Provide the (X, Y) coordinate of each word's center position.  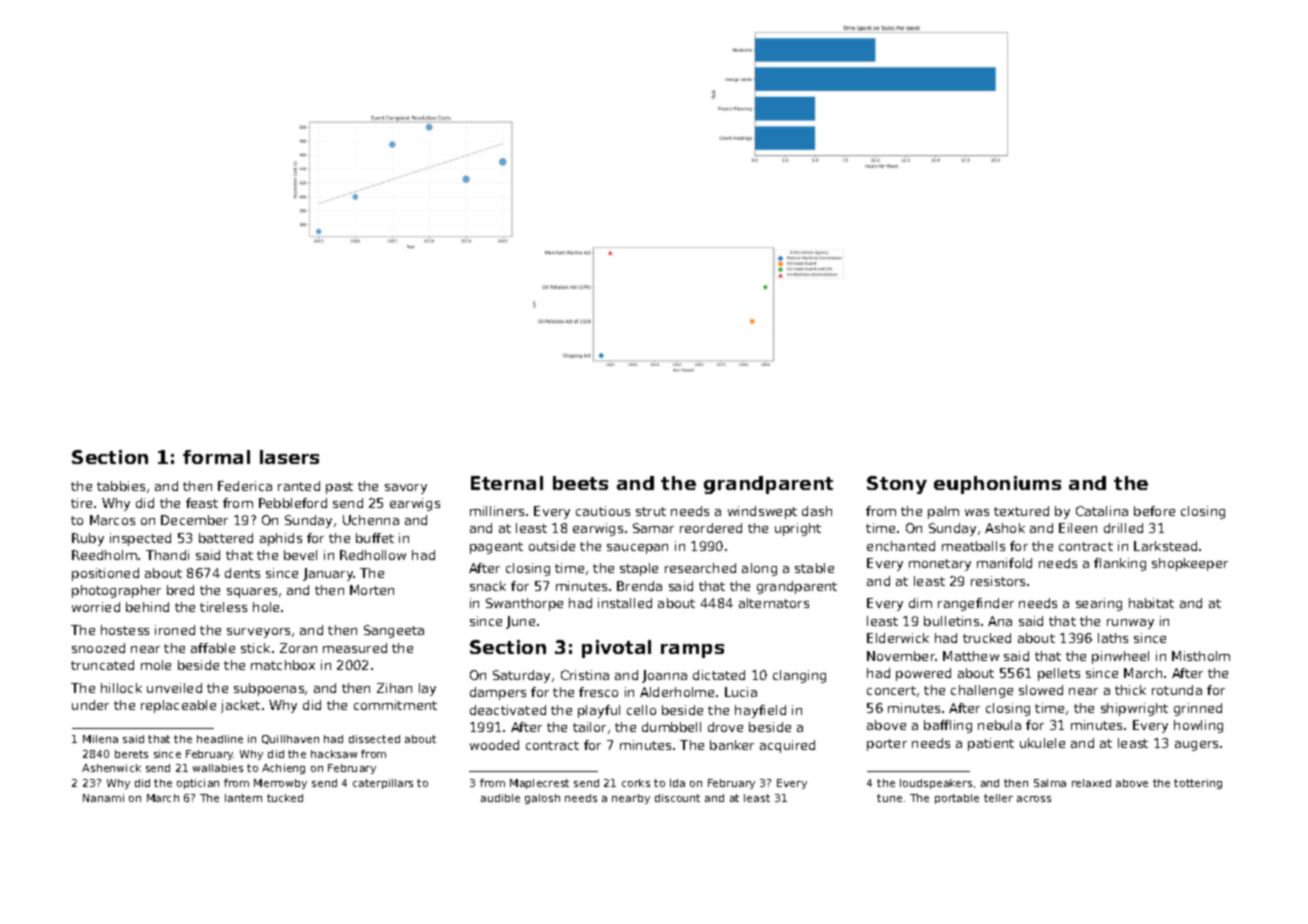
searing (1099, 604)
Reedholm (104, 555)
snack (488, 586)
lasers (289, 457)
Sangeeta (394, 631)
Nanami (103, 798)
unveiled (174, 688)
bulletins (951, 621)
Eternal (507, 483)
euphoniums (997, 485)
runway (1130, 624)
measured (355, 648)
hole (266, 607)
